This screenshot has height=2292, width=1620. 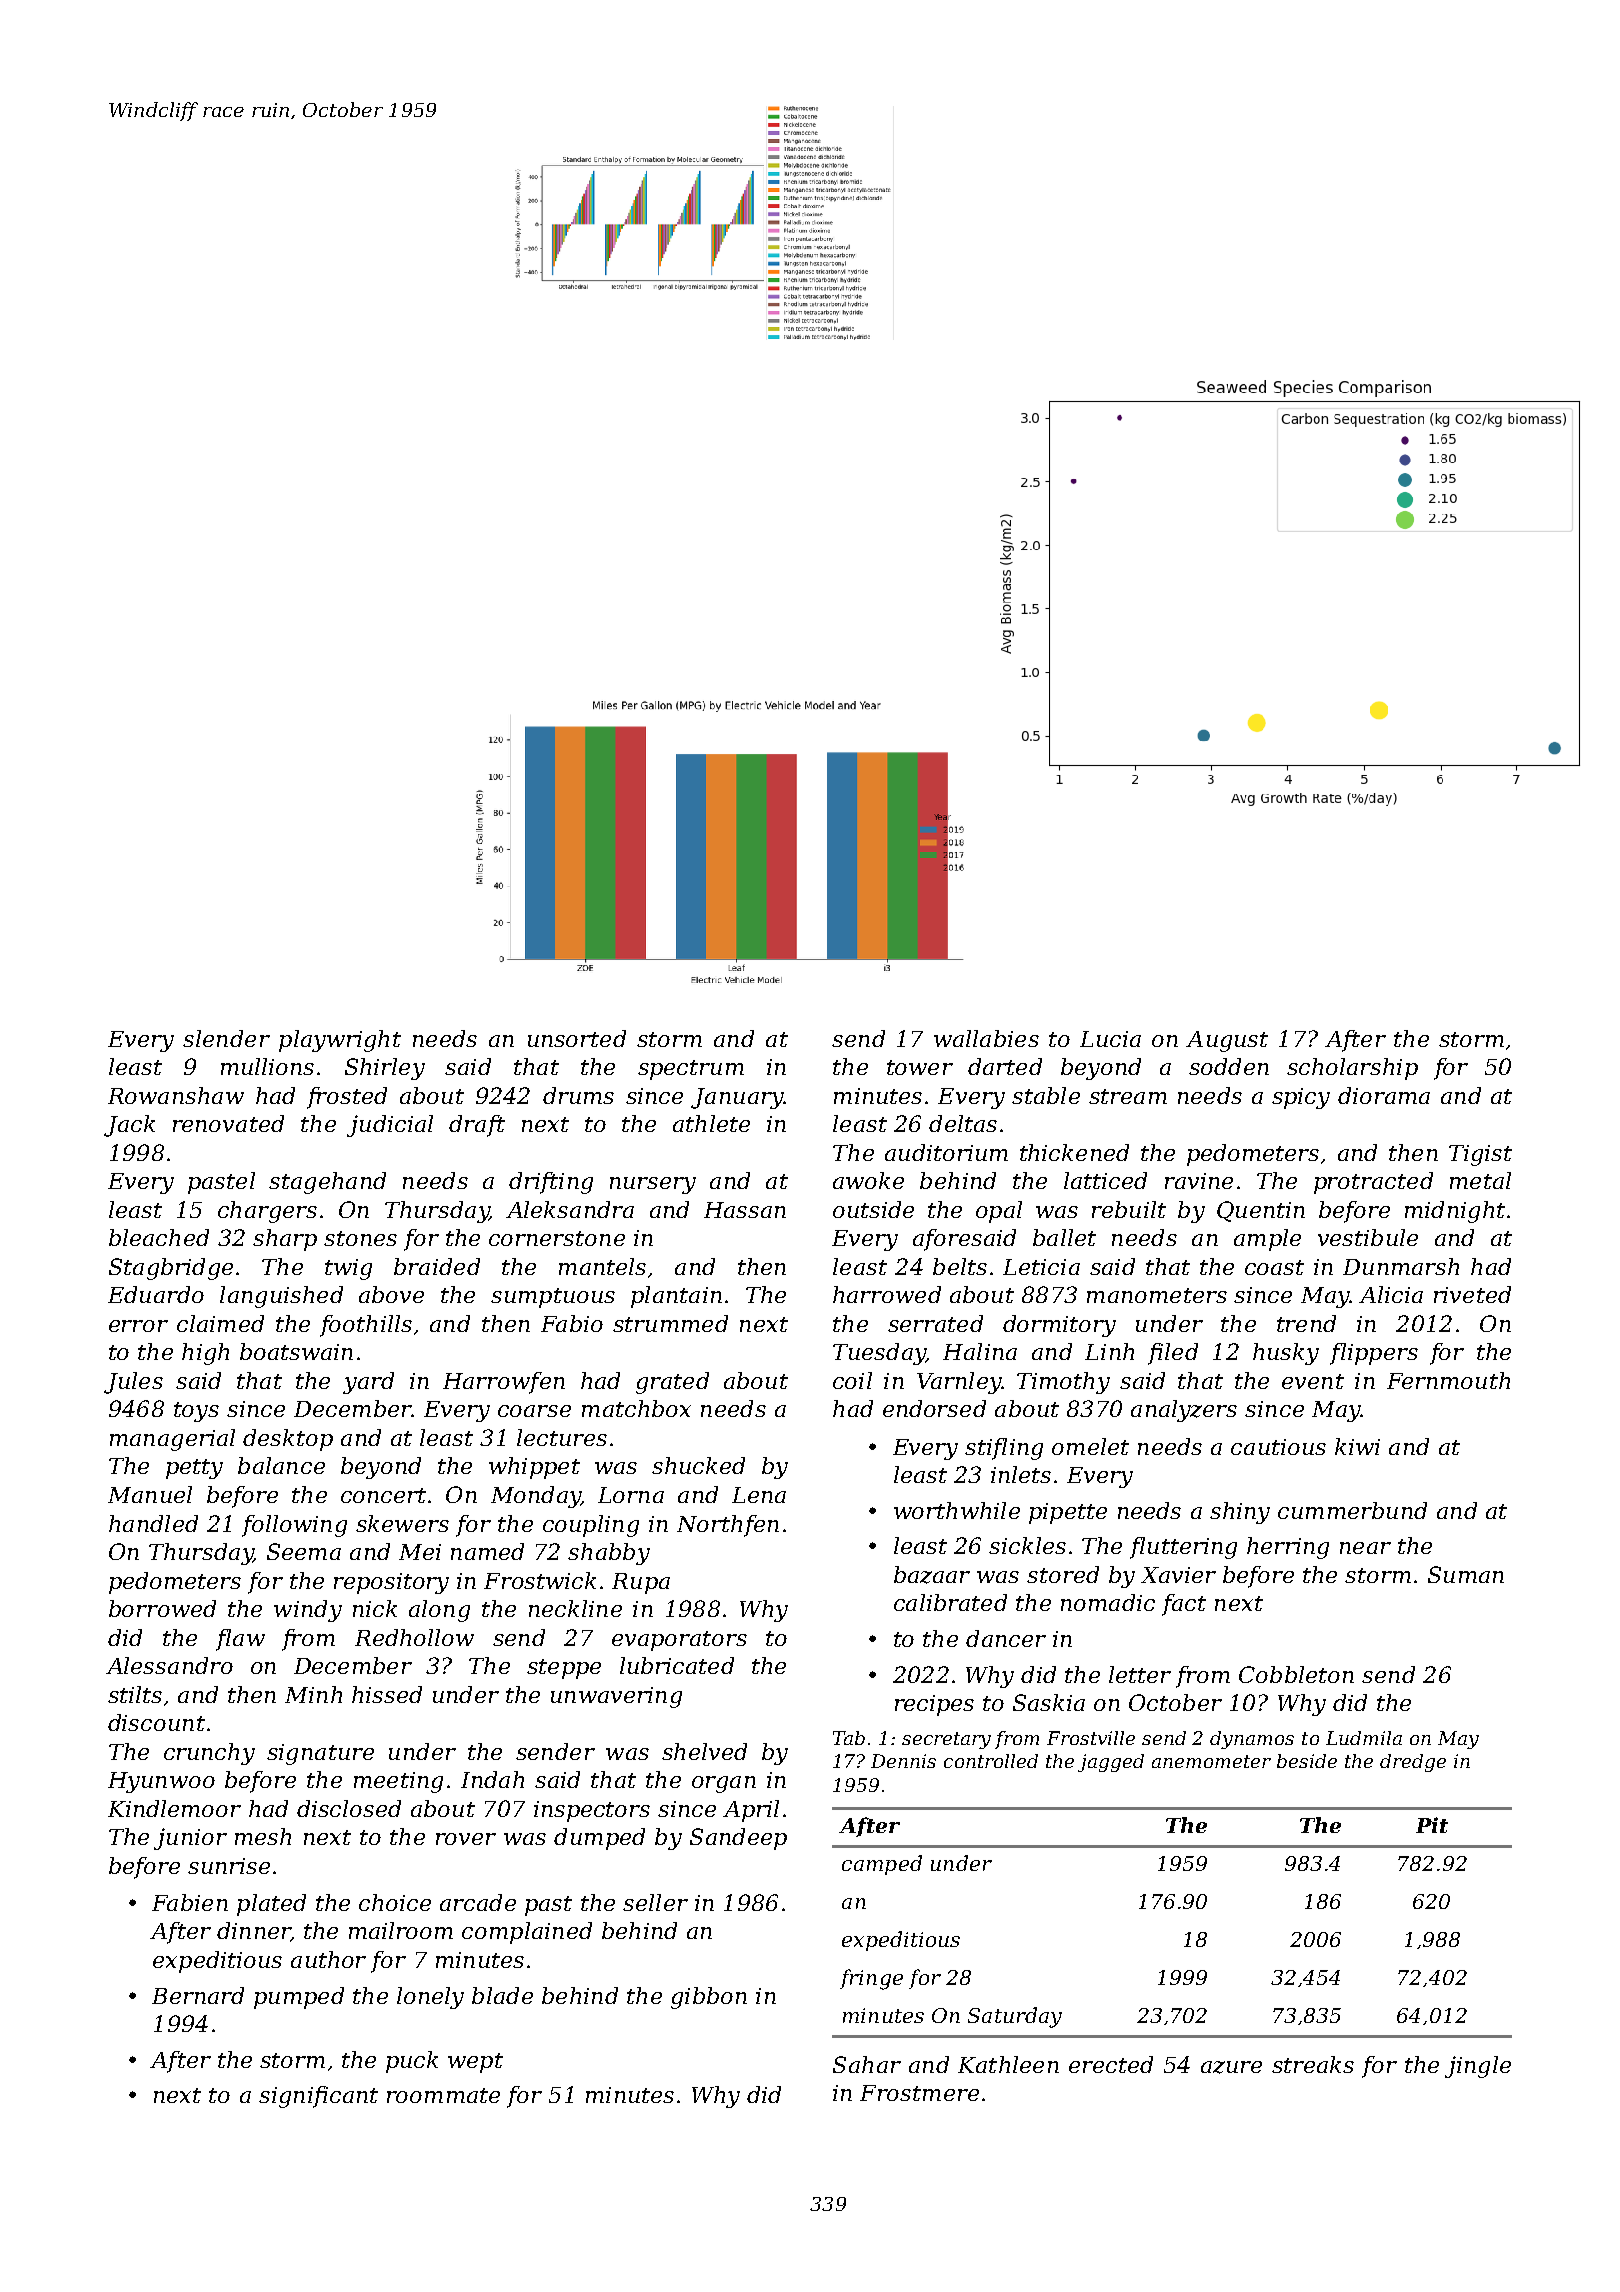 What do you see at coordinates (477, 1126) in the screenshot?
I see `draft` at bounding box center [477, 1126].
